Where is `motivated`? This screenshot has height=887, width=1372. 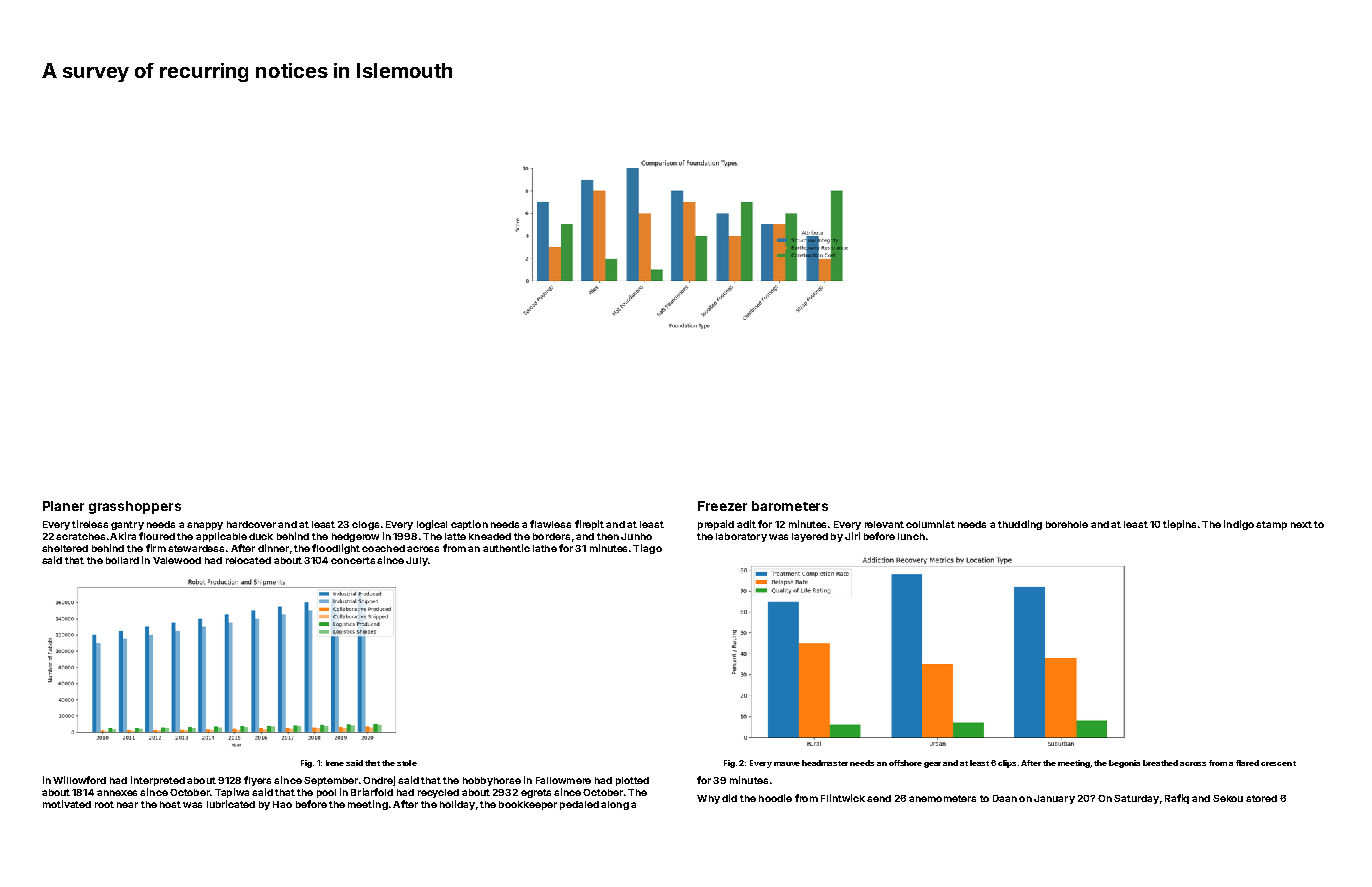 motivated is located at coordinates (67, 804).
